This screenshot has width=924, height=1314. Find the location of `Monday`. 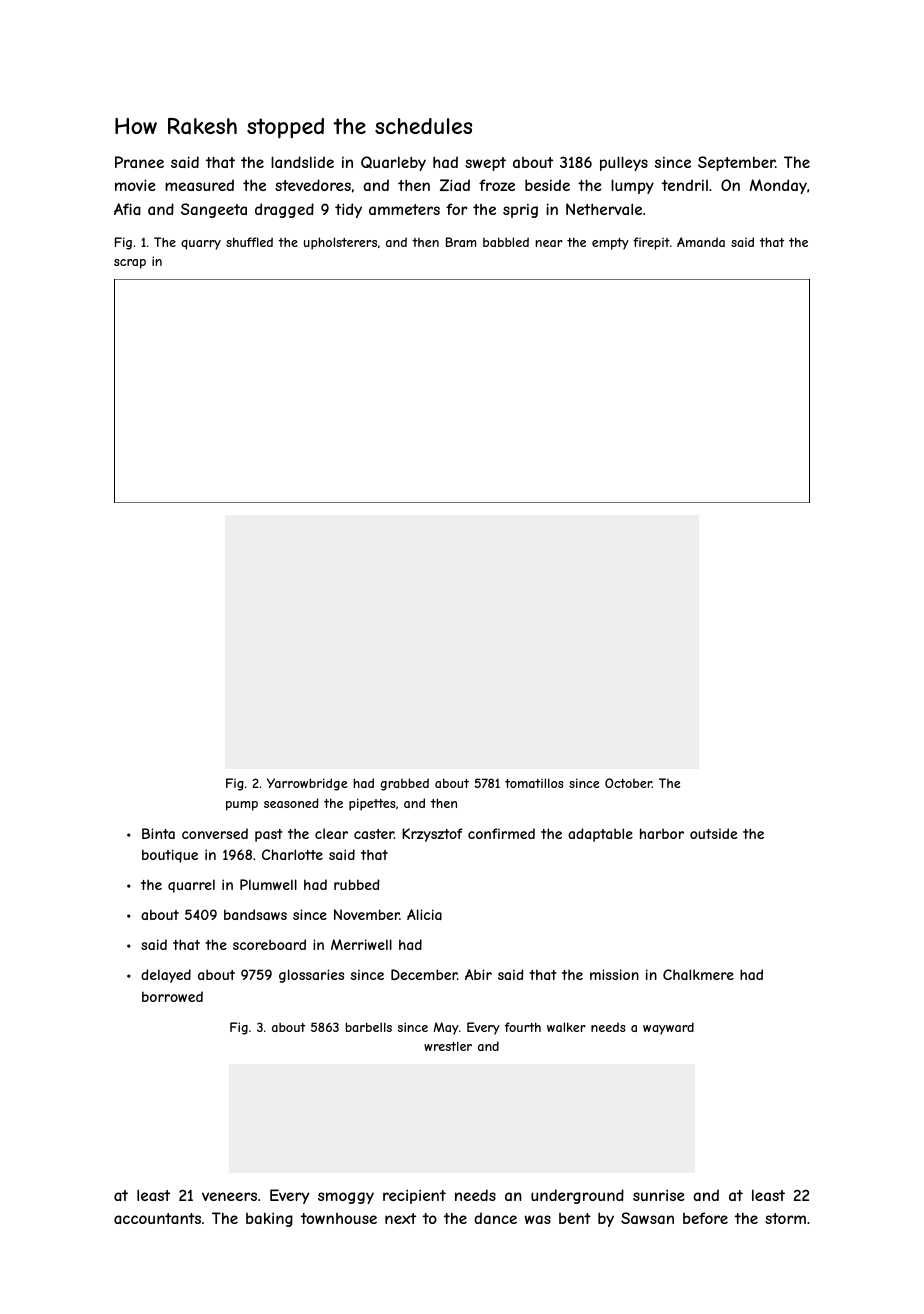

Monday is located at coordinates (778, 186).
